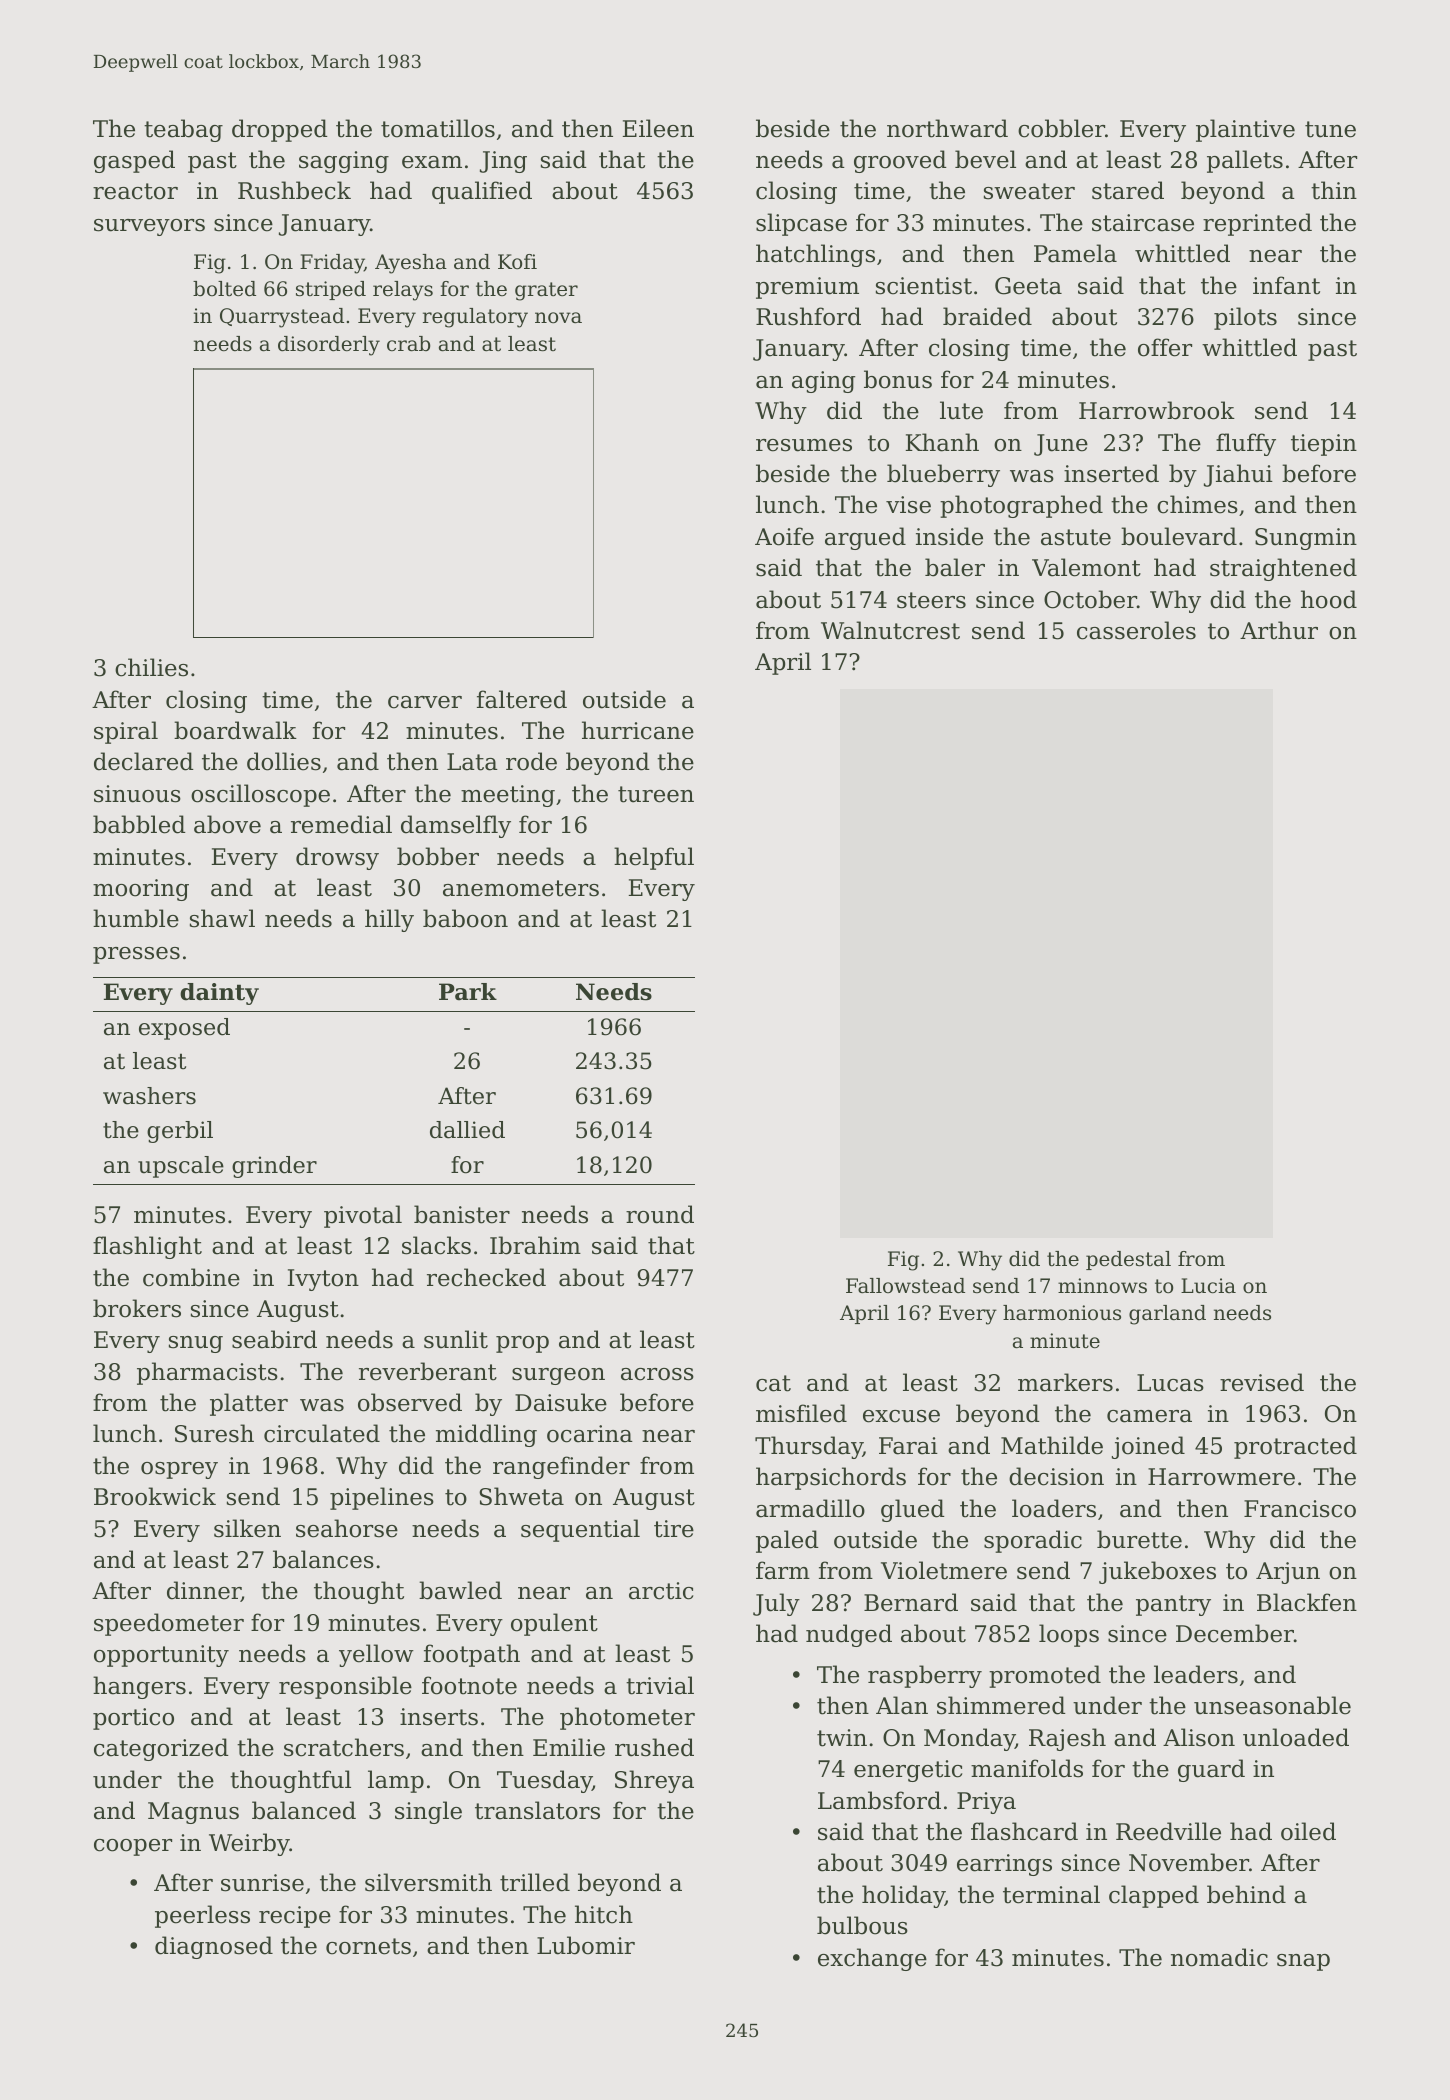 The width and height of the image is (1450, 2100). What do you see at coordinates (660, 1214) in the image?
I see `round` at bounding box center [660, 1214].
